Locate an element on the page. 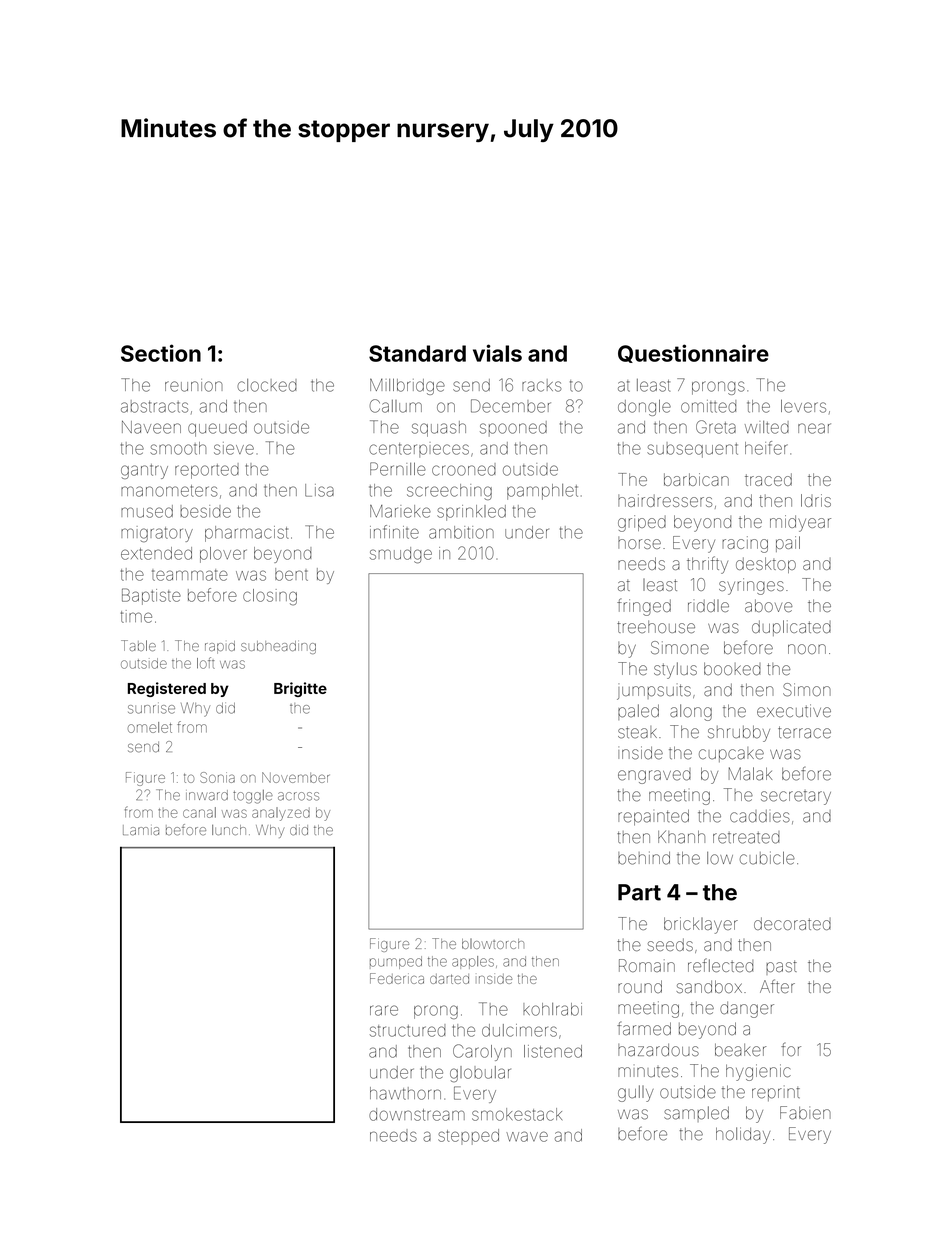 Image resolution: width=952 pixels, height=1233 pixels. downstream is located at coordinates (417, 1114).
